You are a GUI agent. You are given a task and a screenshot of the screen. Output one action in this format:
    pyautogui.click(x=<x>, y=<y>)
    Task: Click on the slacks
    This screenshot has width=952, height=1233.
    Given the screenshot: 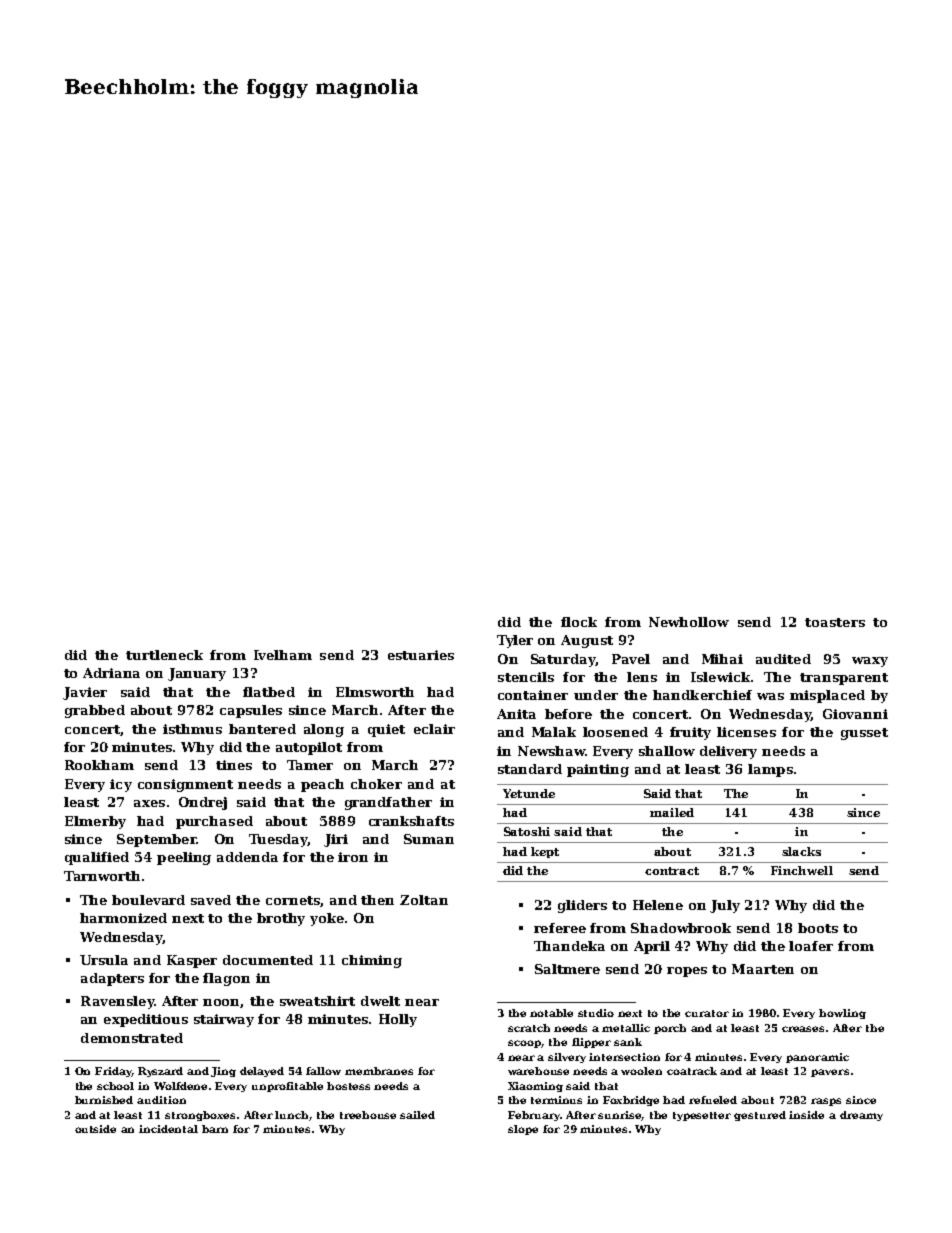 What is the action you would take?
    pyautogui.click(x=801, y=851)
